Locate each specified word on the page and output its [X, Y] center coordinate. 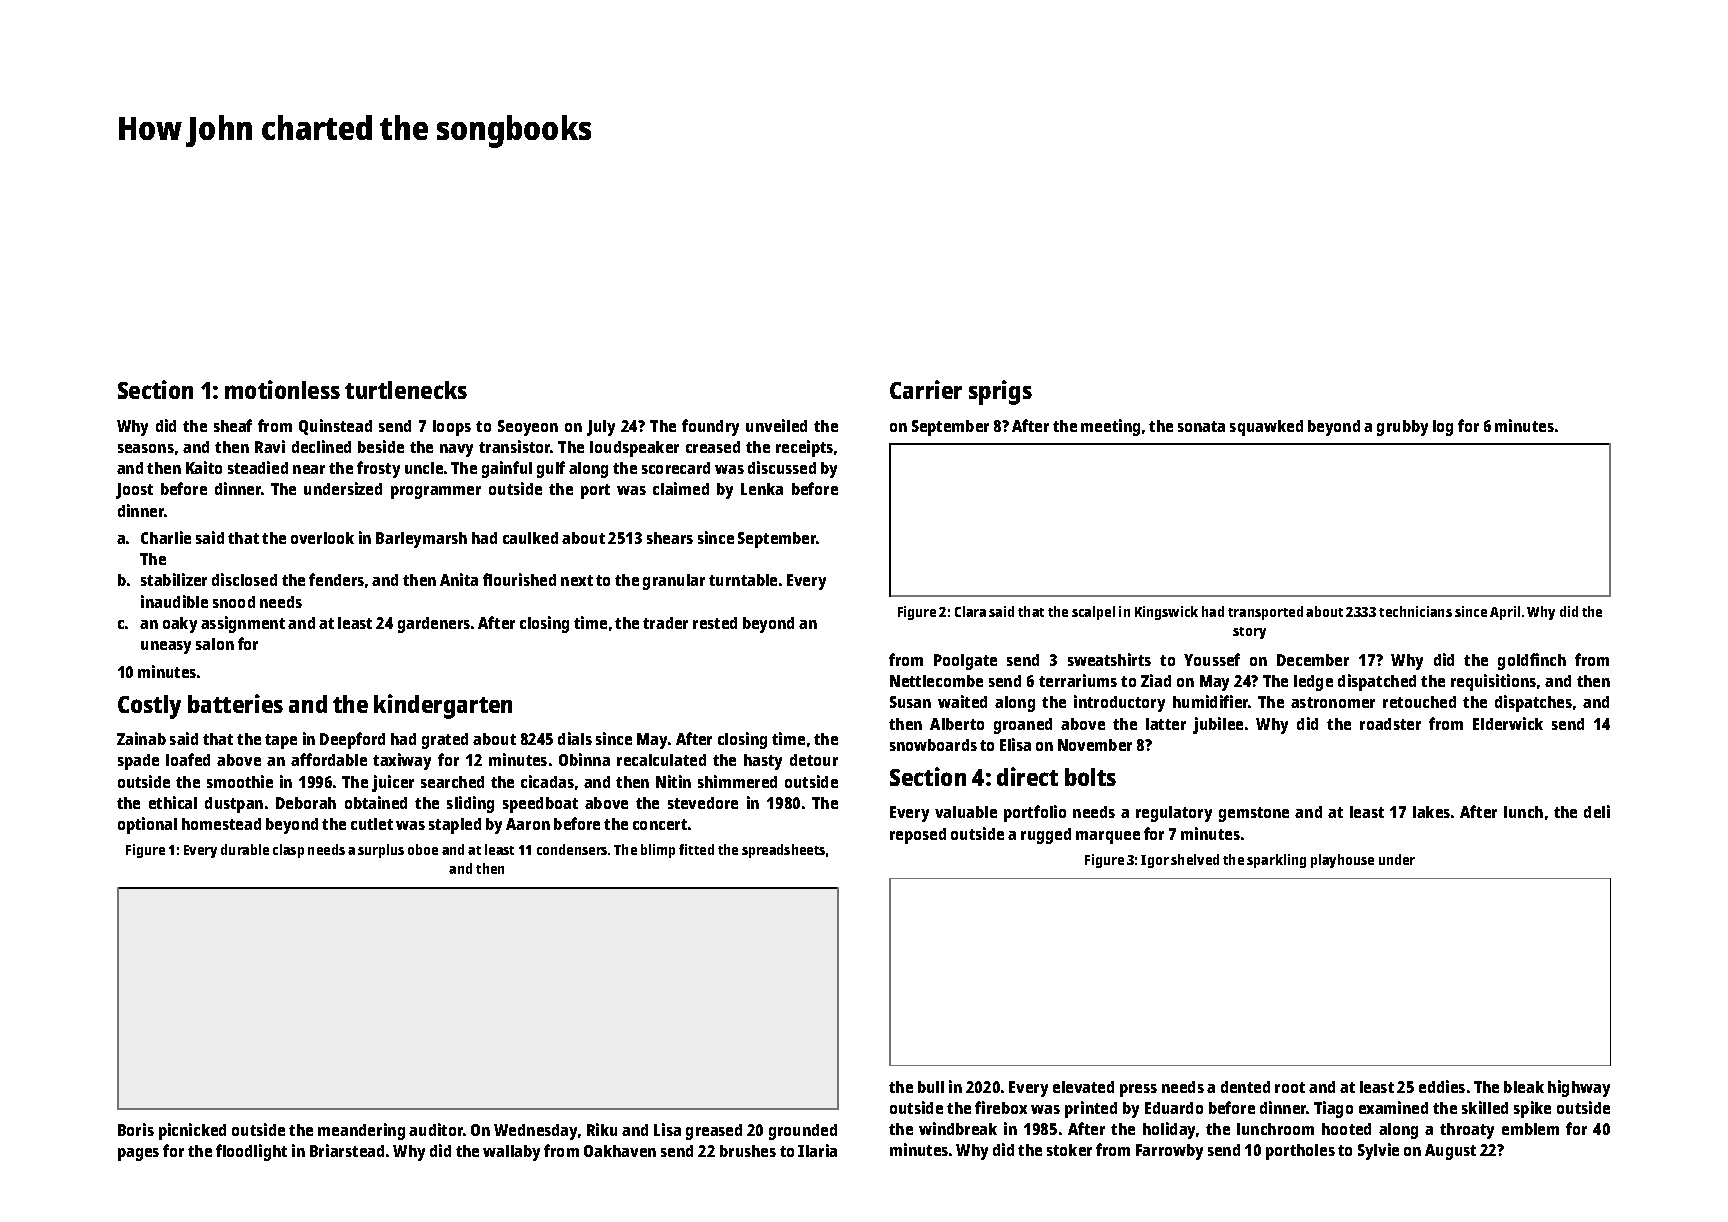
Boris [136, 1129]
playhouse [1342, 861]
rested [715, 623]
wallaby [511, 1153]
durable [245, 849]
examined [1393, 1107]
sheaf [233, 425]
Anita [459, 579]
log [1443, 428]
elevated [1083, 1087]
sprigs [1000, 392]
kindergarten [443, 706]
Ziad [1156, 680]
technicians [1415, 611]
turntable [743, 580]
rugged [1046, 836]
